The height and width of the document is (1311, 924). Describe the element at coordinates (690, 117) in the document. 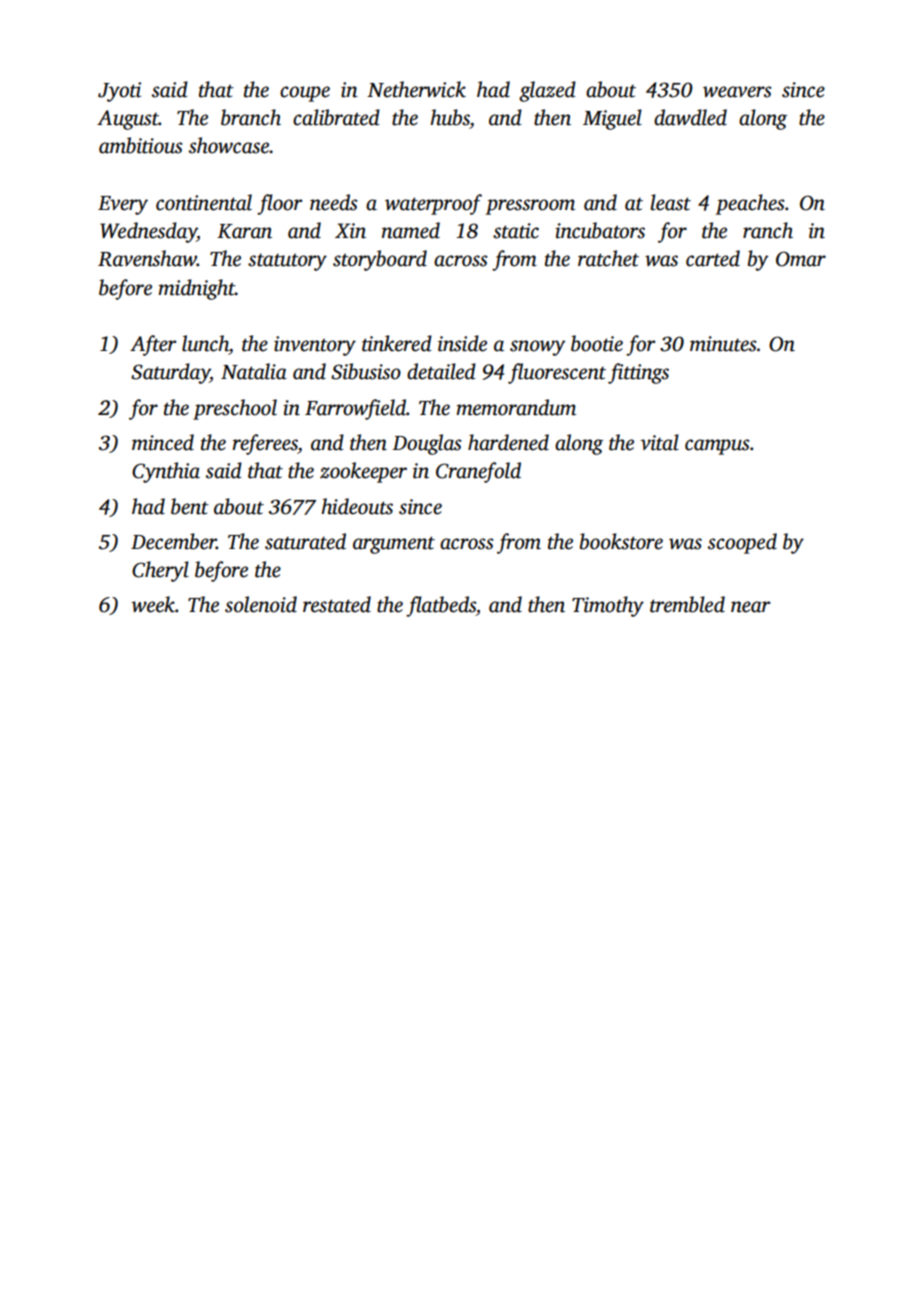

I see `dawdled` at that location.
